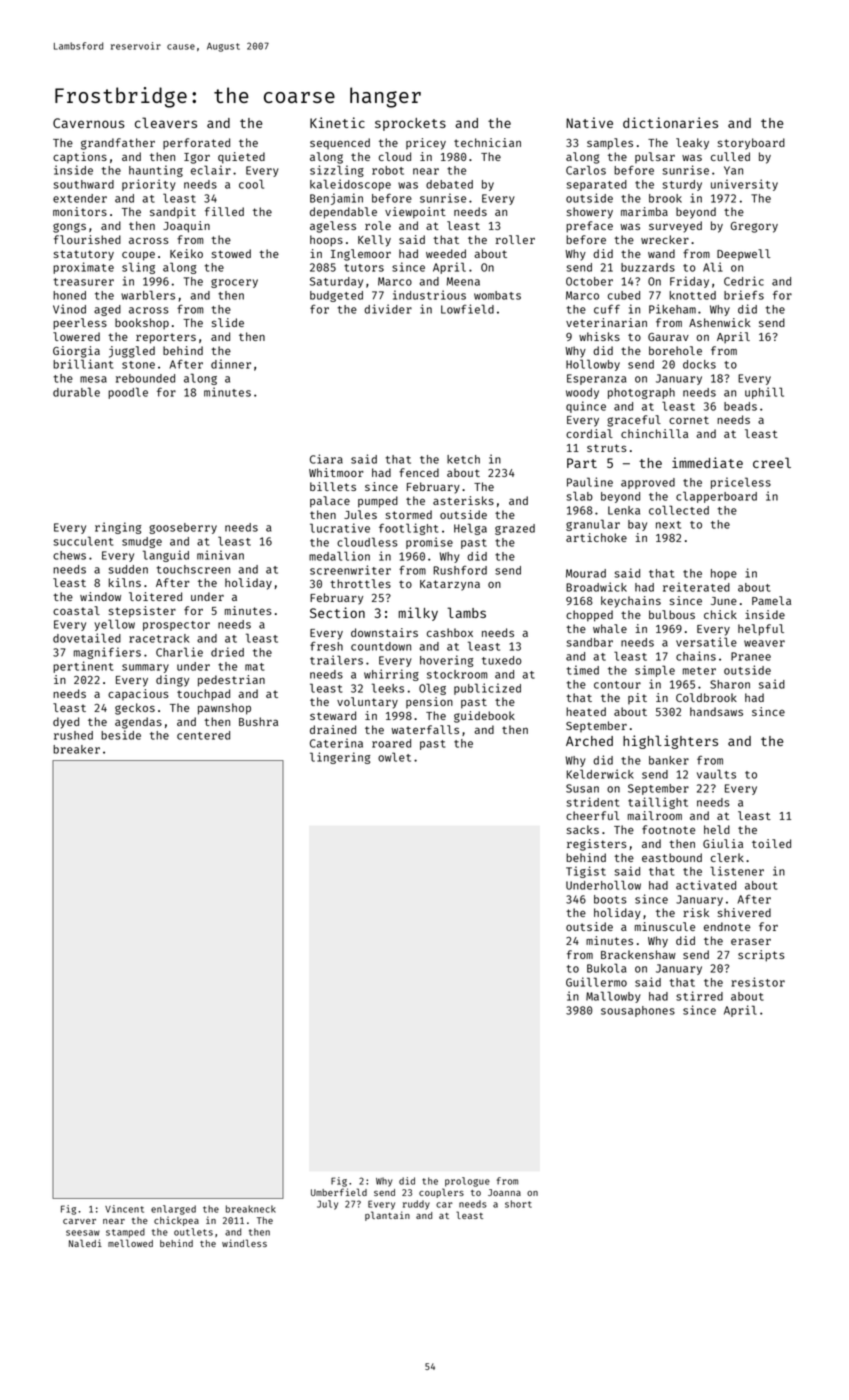 The width and height of the page is (849, 1400). Describe the element at coordinates (83, 541) in the page. I see `succulent` at that location.
